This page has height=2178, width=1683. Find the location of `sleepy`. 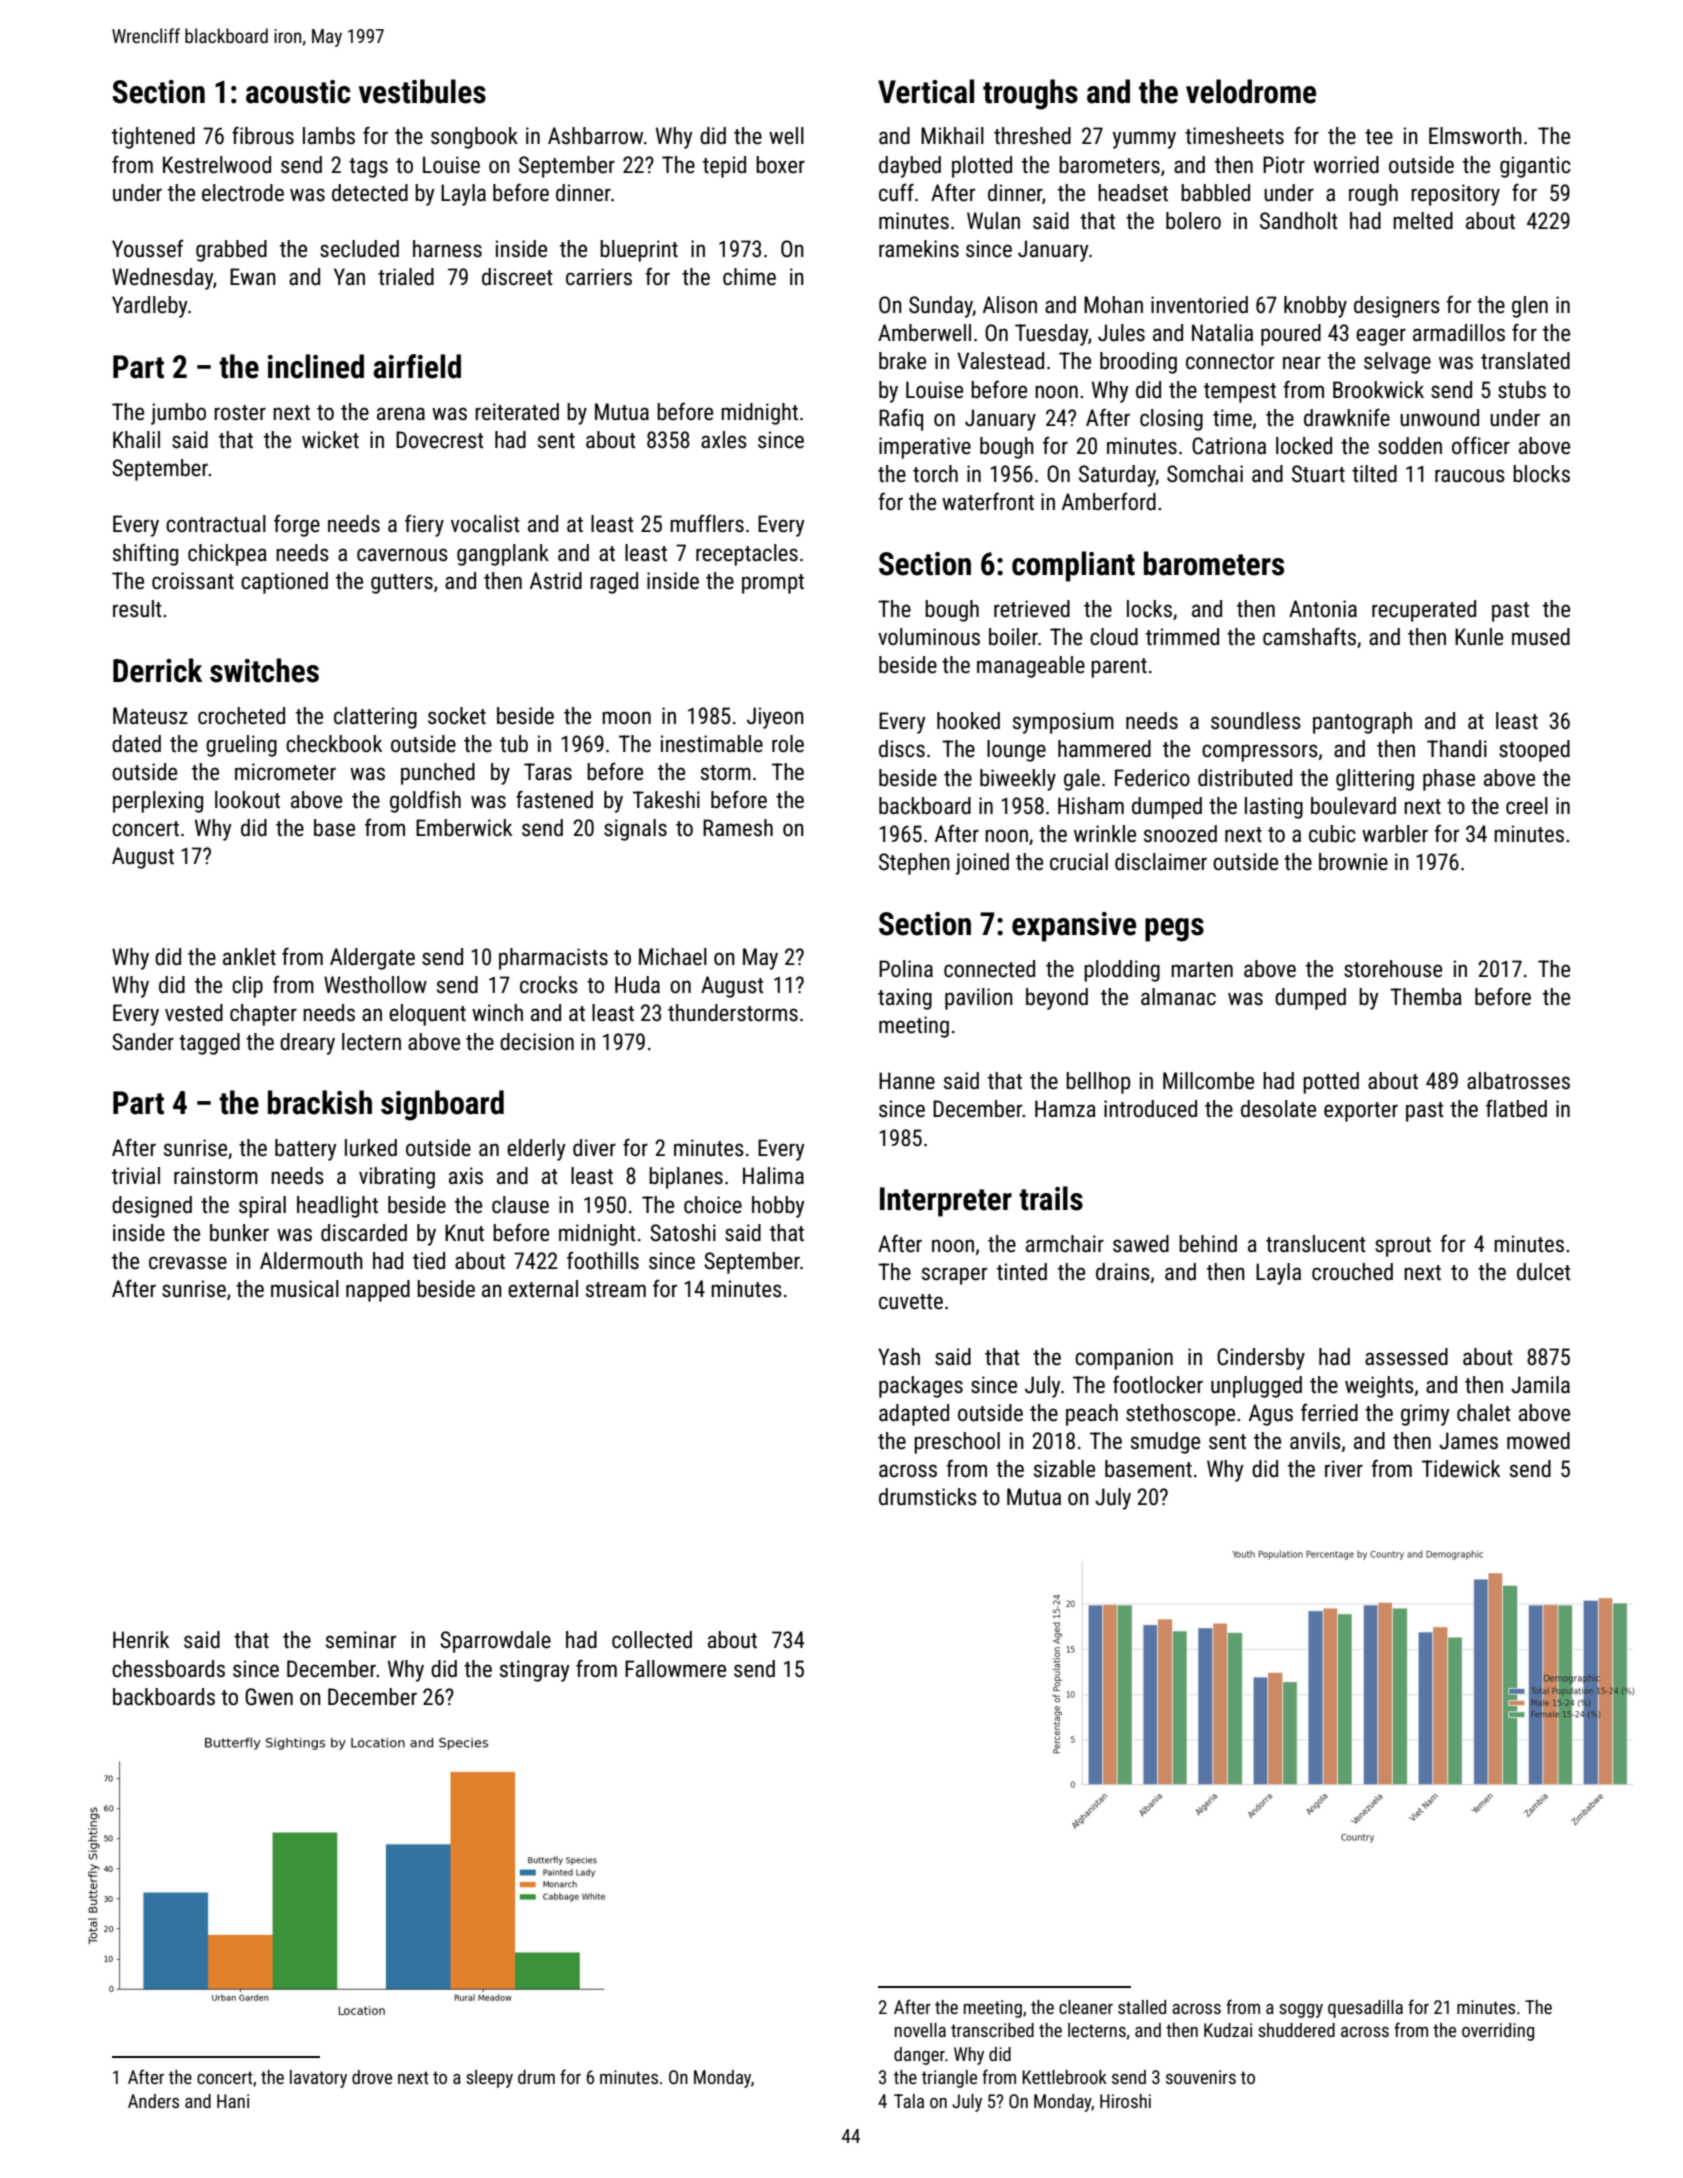

sleepy is located at coordinates (489, 2079).
